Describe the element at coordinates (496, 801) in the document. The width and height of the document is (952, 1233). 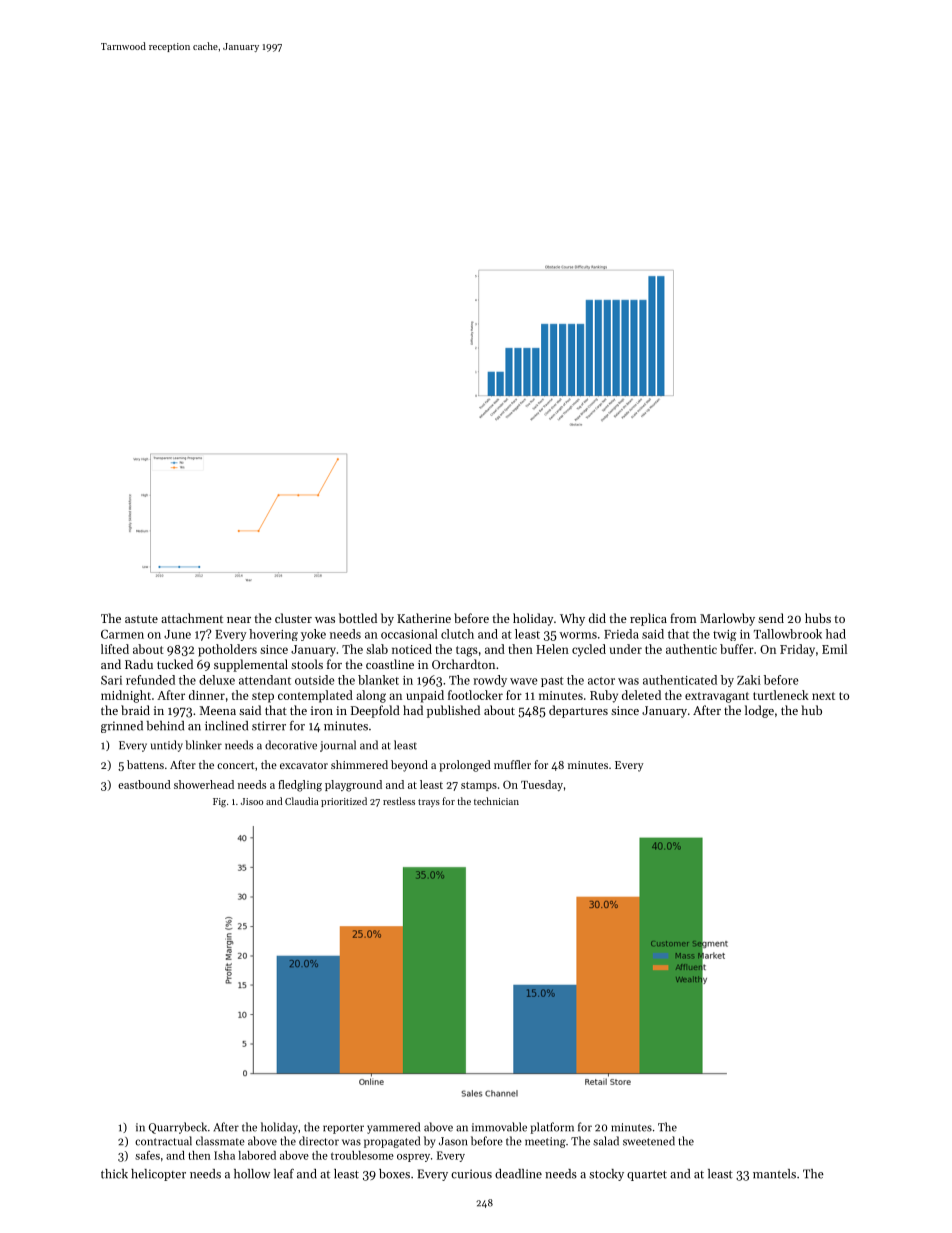
I see `technician` at that location.
